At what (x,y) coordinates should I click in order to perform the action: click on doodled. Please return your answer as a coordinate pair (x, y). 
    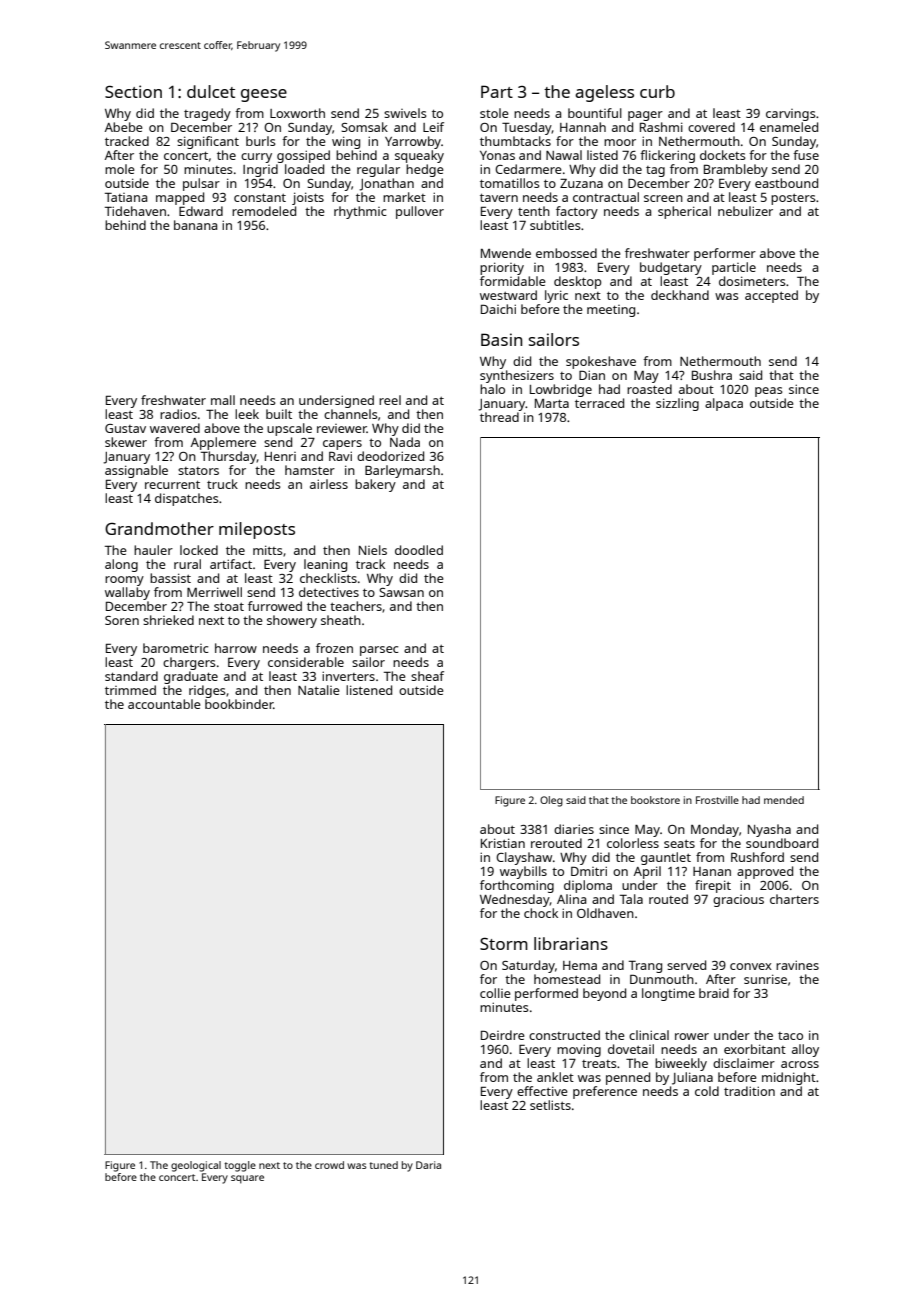
    Looking at the image, I should click on (419, 550).
